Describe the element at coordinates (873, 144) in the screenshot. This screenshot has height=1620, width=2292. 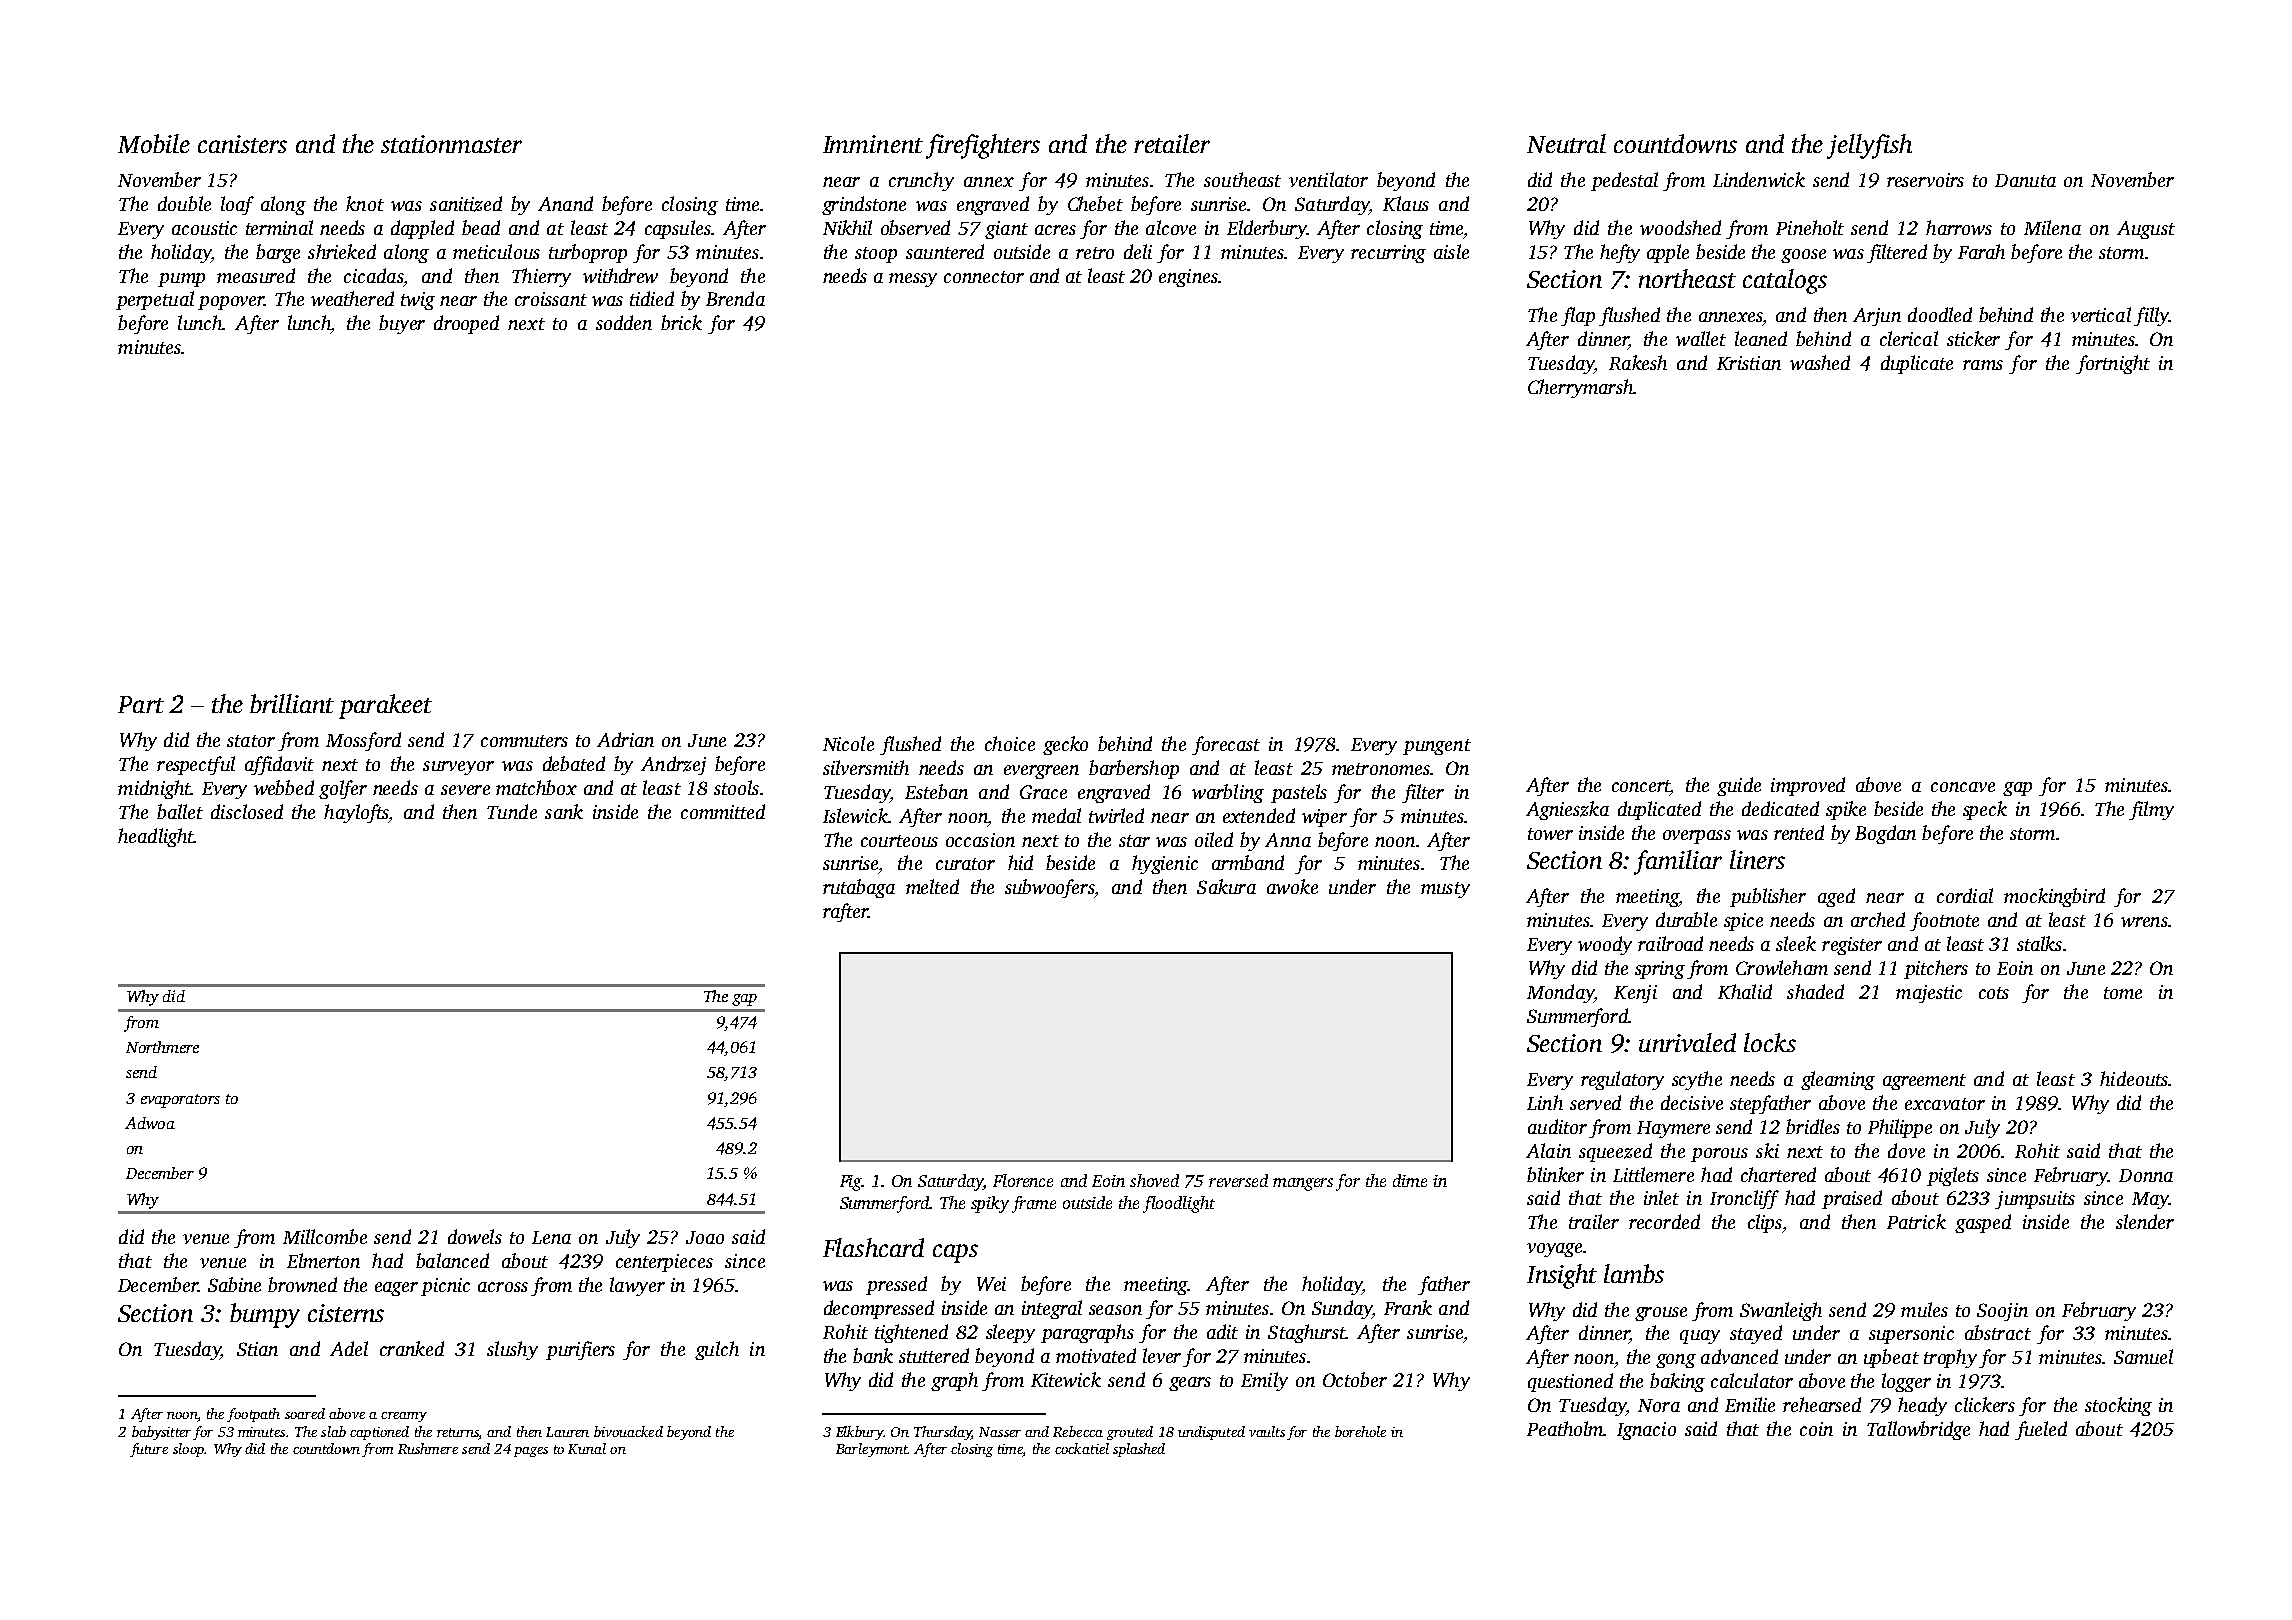
I see `Imminent` at that location.
